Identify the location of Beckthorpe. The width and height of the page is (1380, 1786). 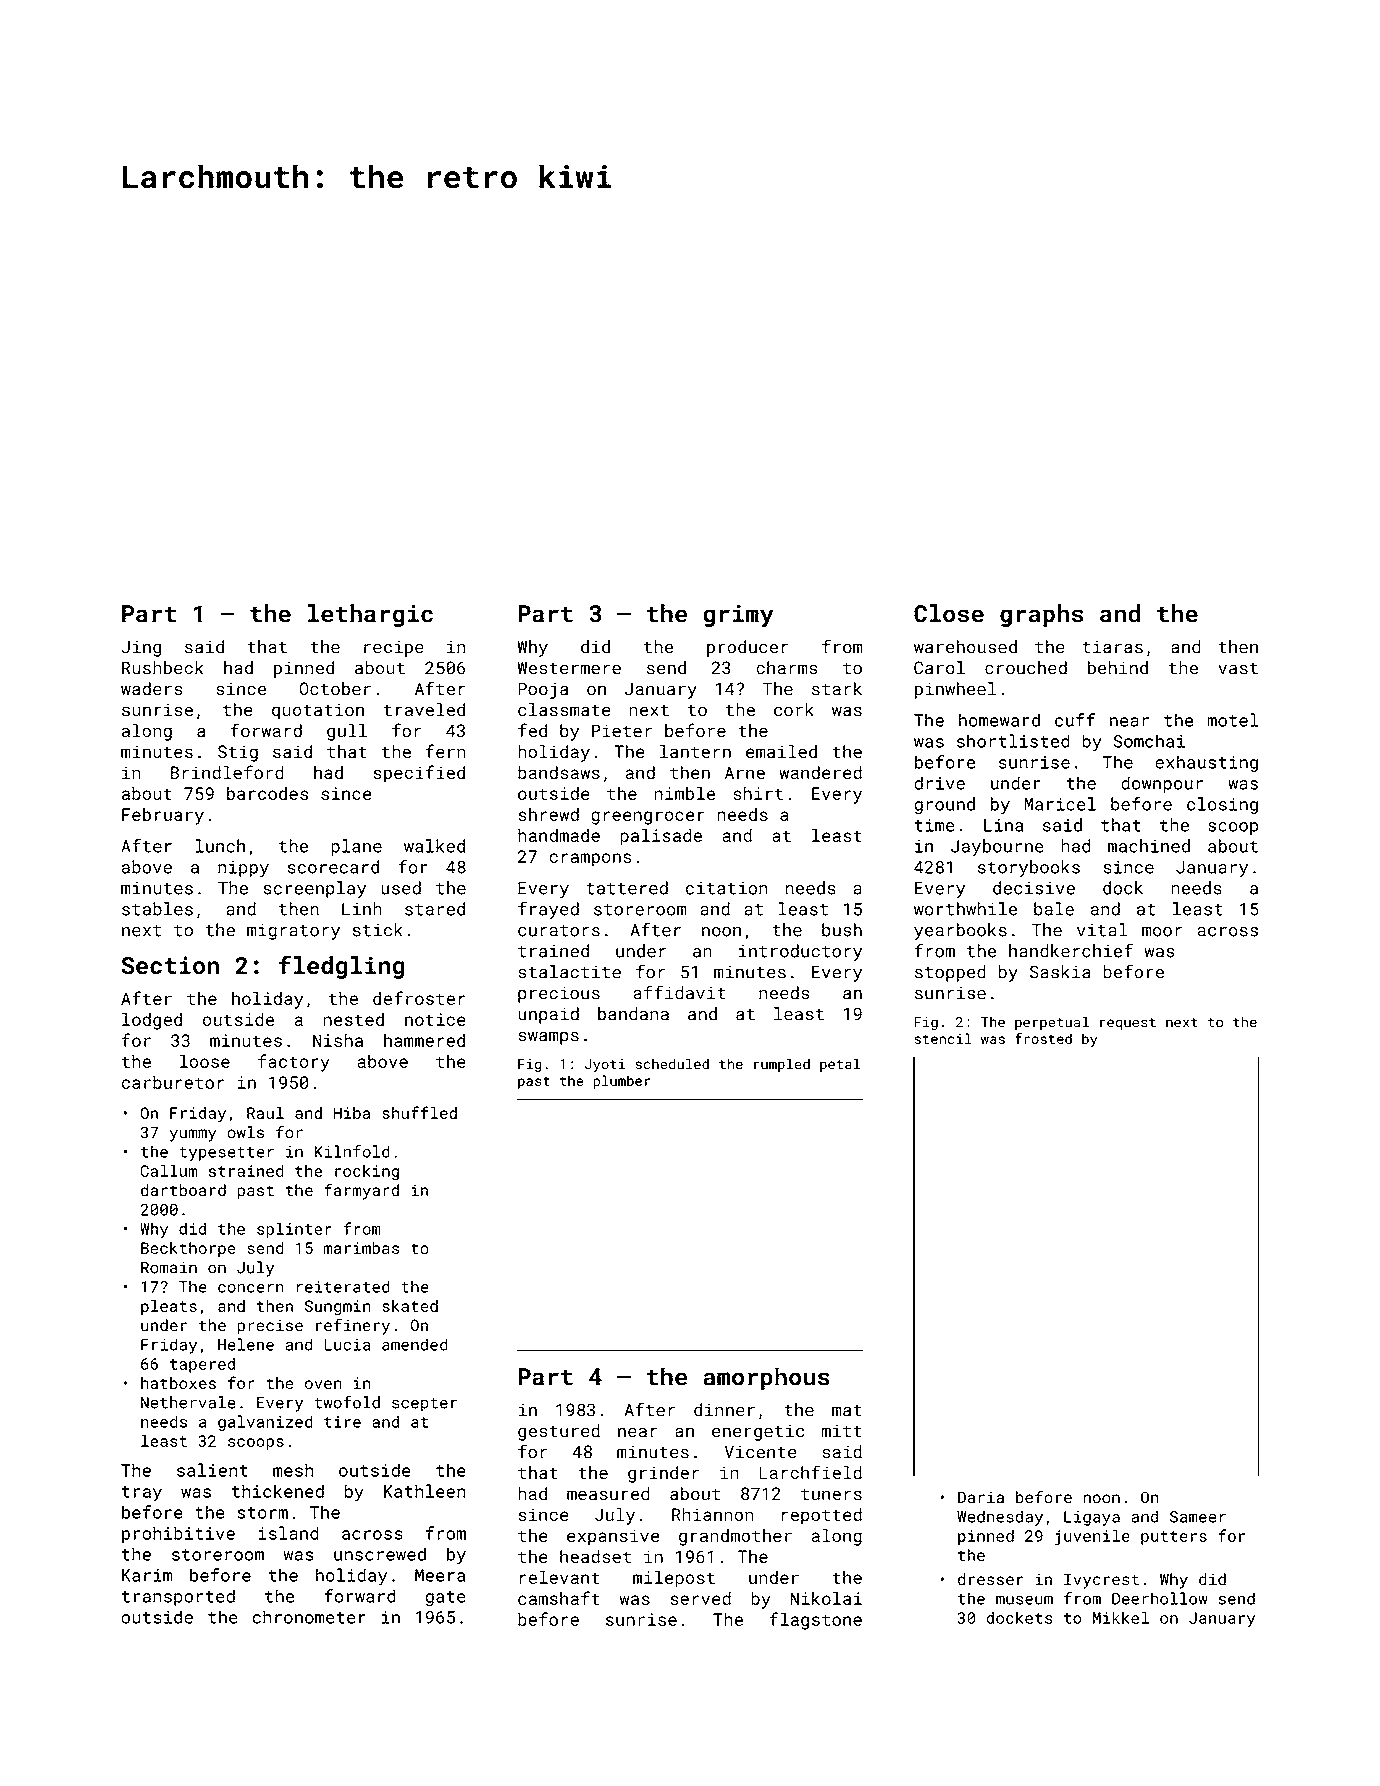
(188, 1250).
